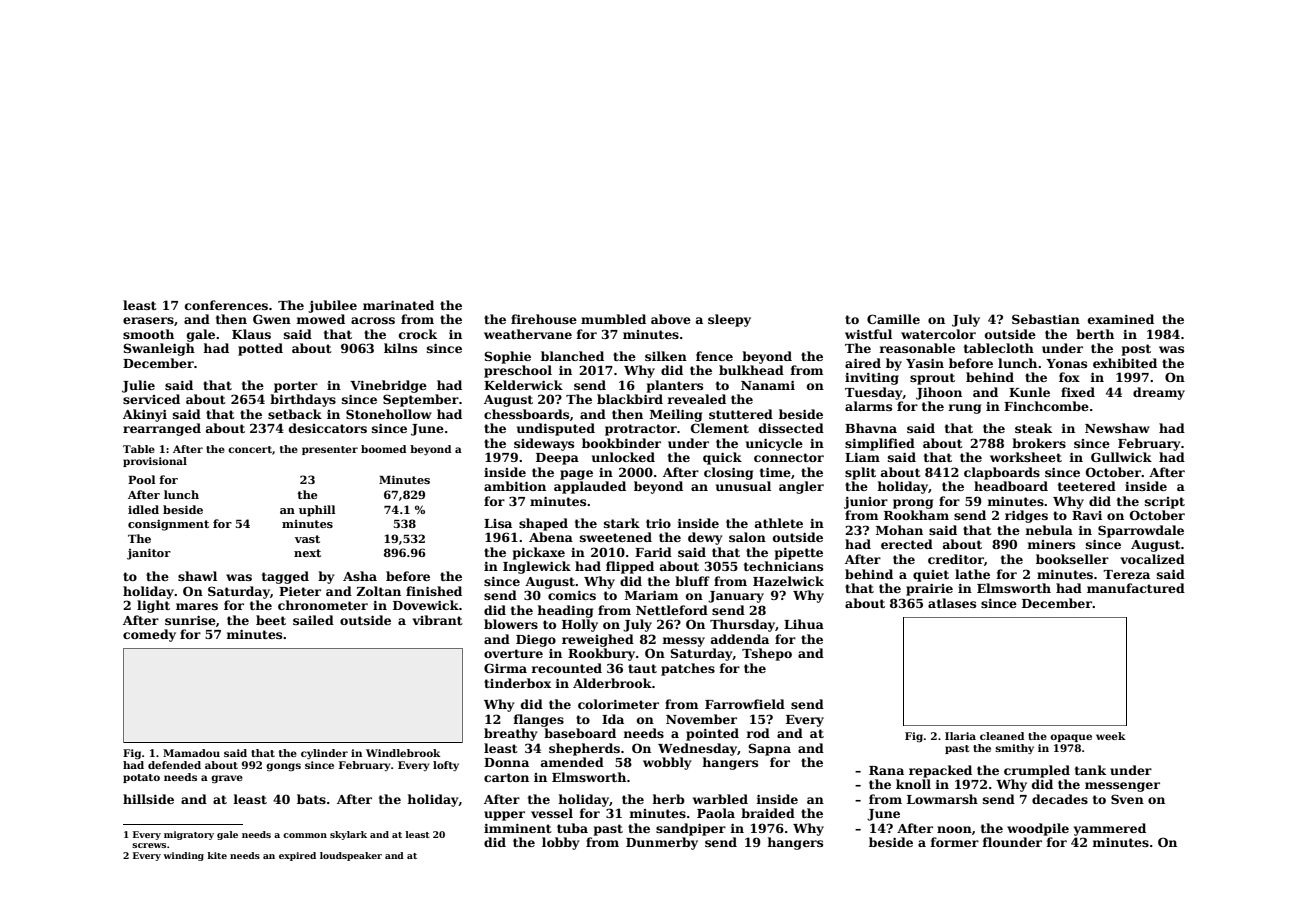  I want to click on preschool, so click(518, 371).
